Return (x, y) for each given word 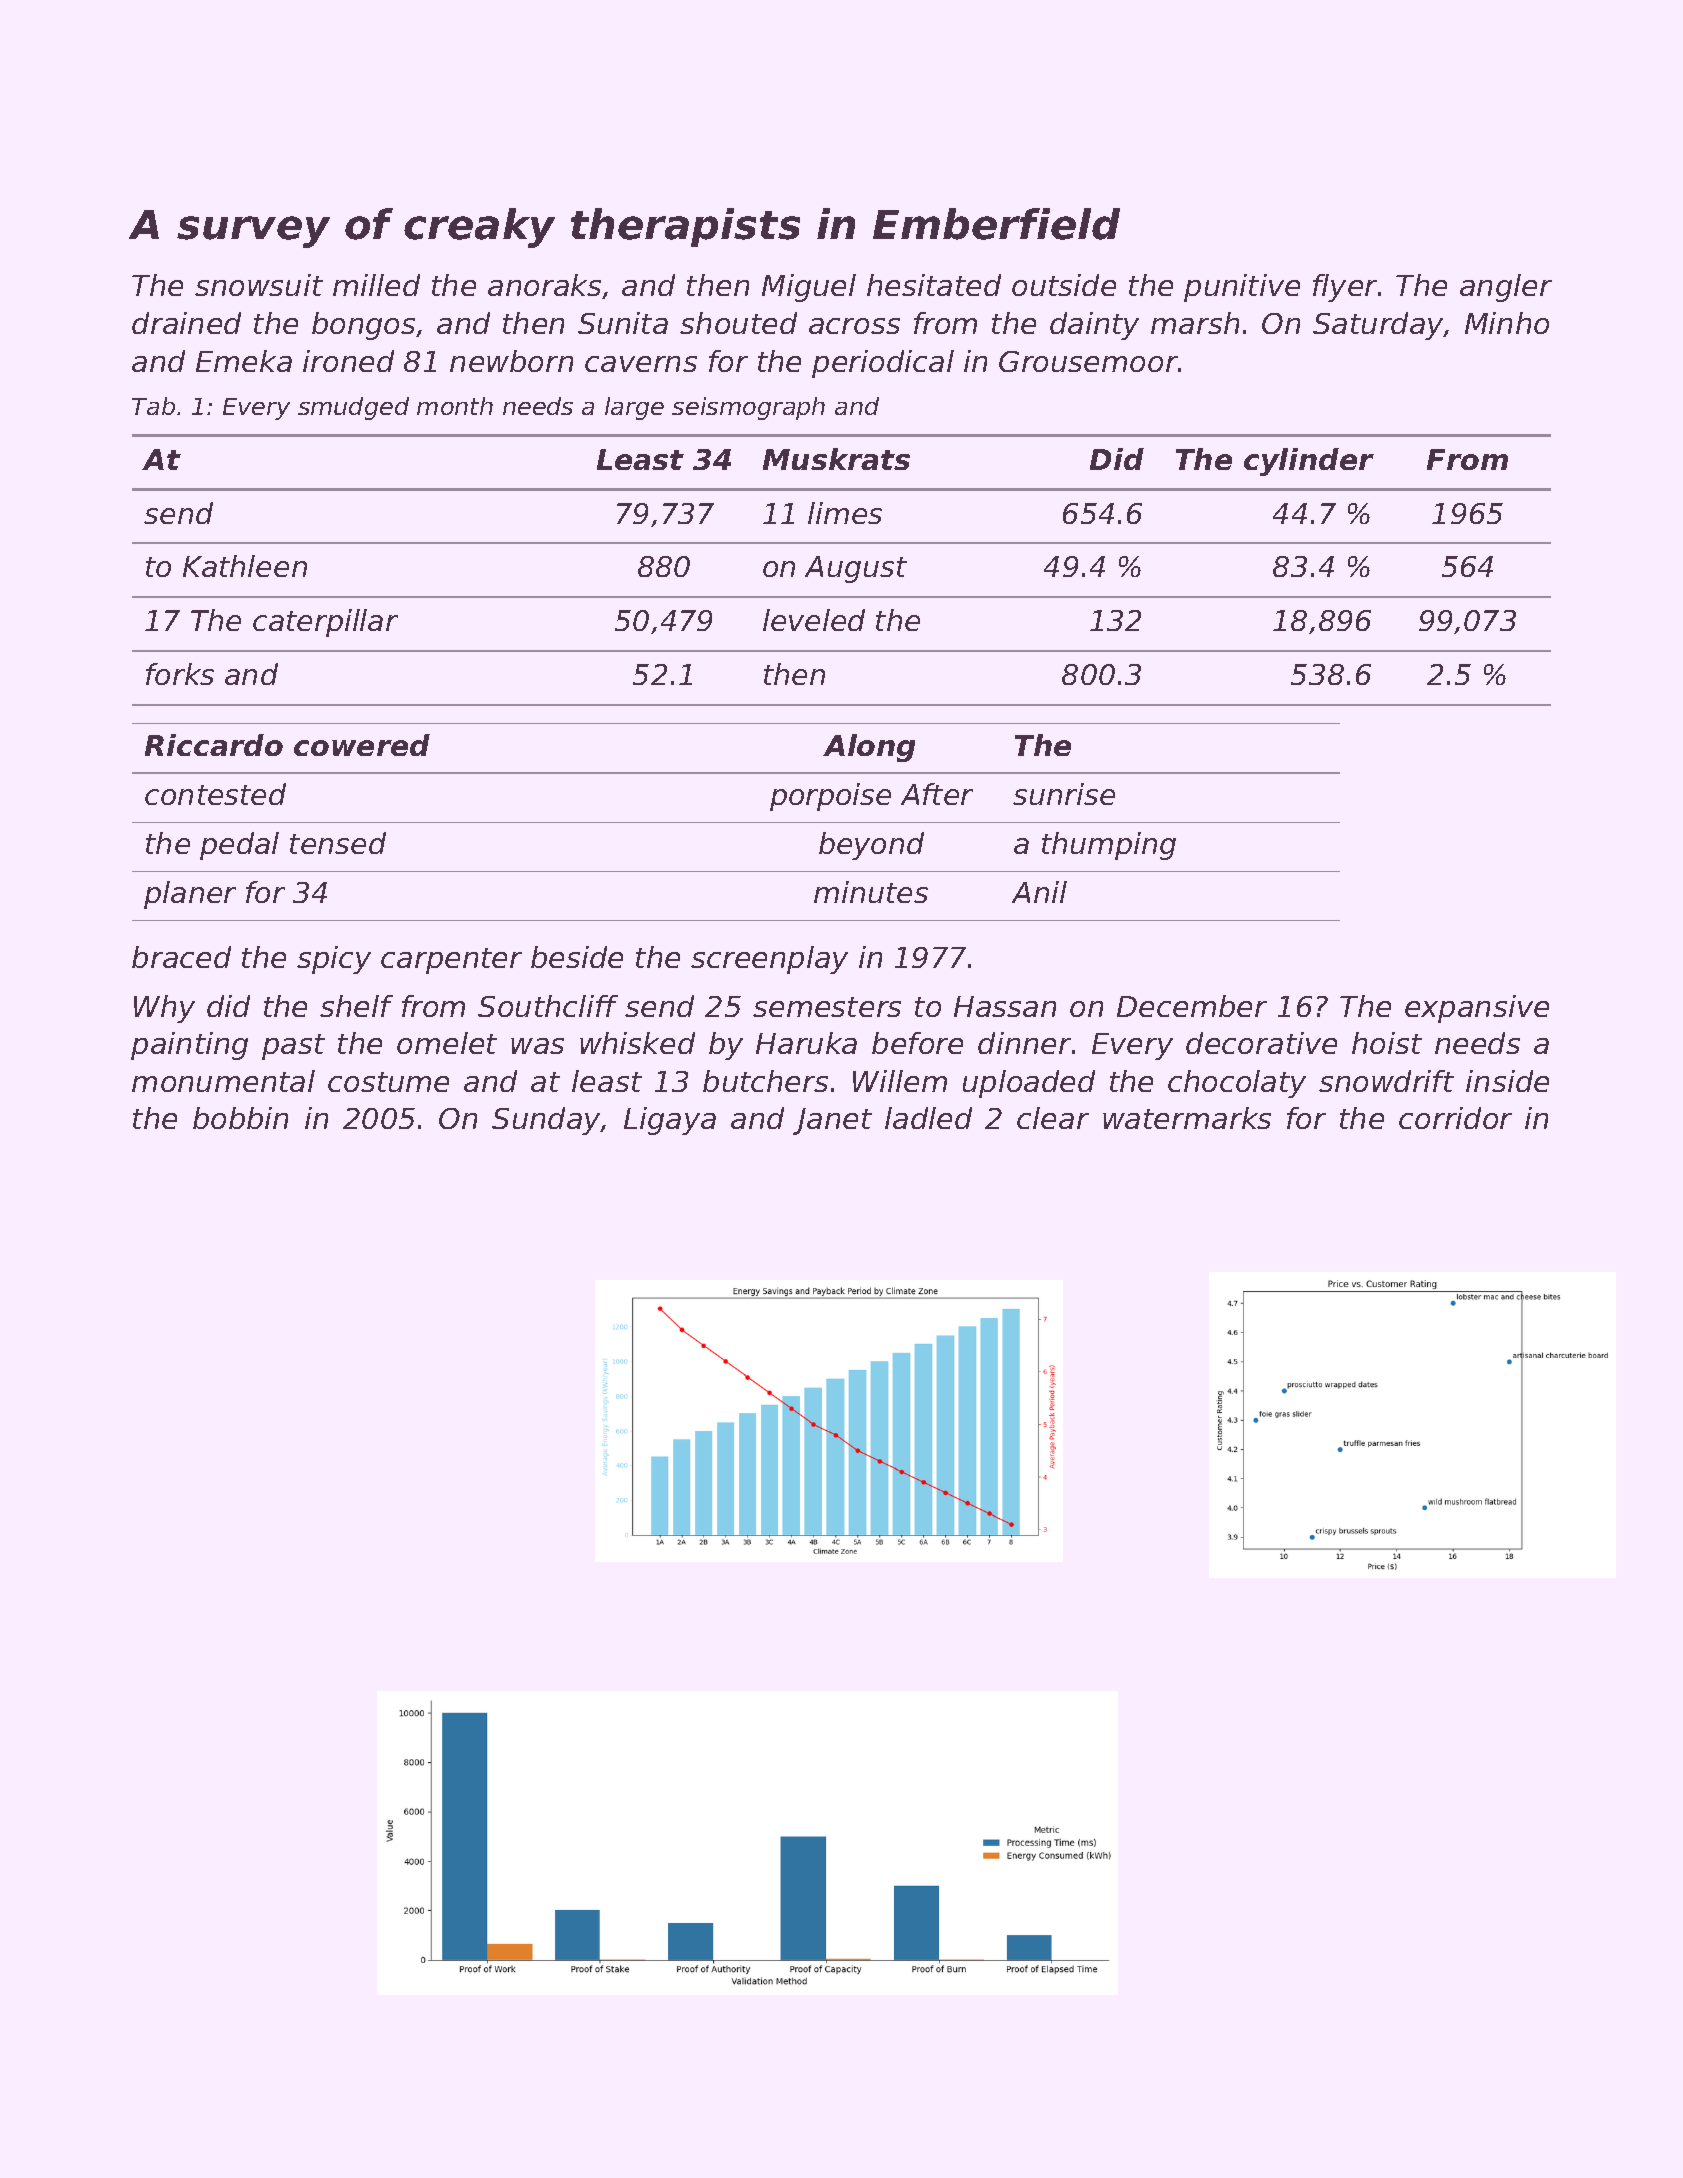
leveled (814, 620)
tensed (338, 843)
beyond (871, 846)
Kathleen (245, 566)
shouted (738, 323)
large (634, 408)
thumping (1109, 846)
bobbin (240, 1118)
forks (180, 674)
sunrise (1064, 794)
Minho (1507, 323)
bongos (363, 326)
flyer (1345, 288)
